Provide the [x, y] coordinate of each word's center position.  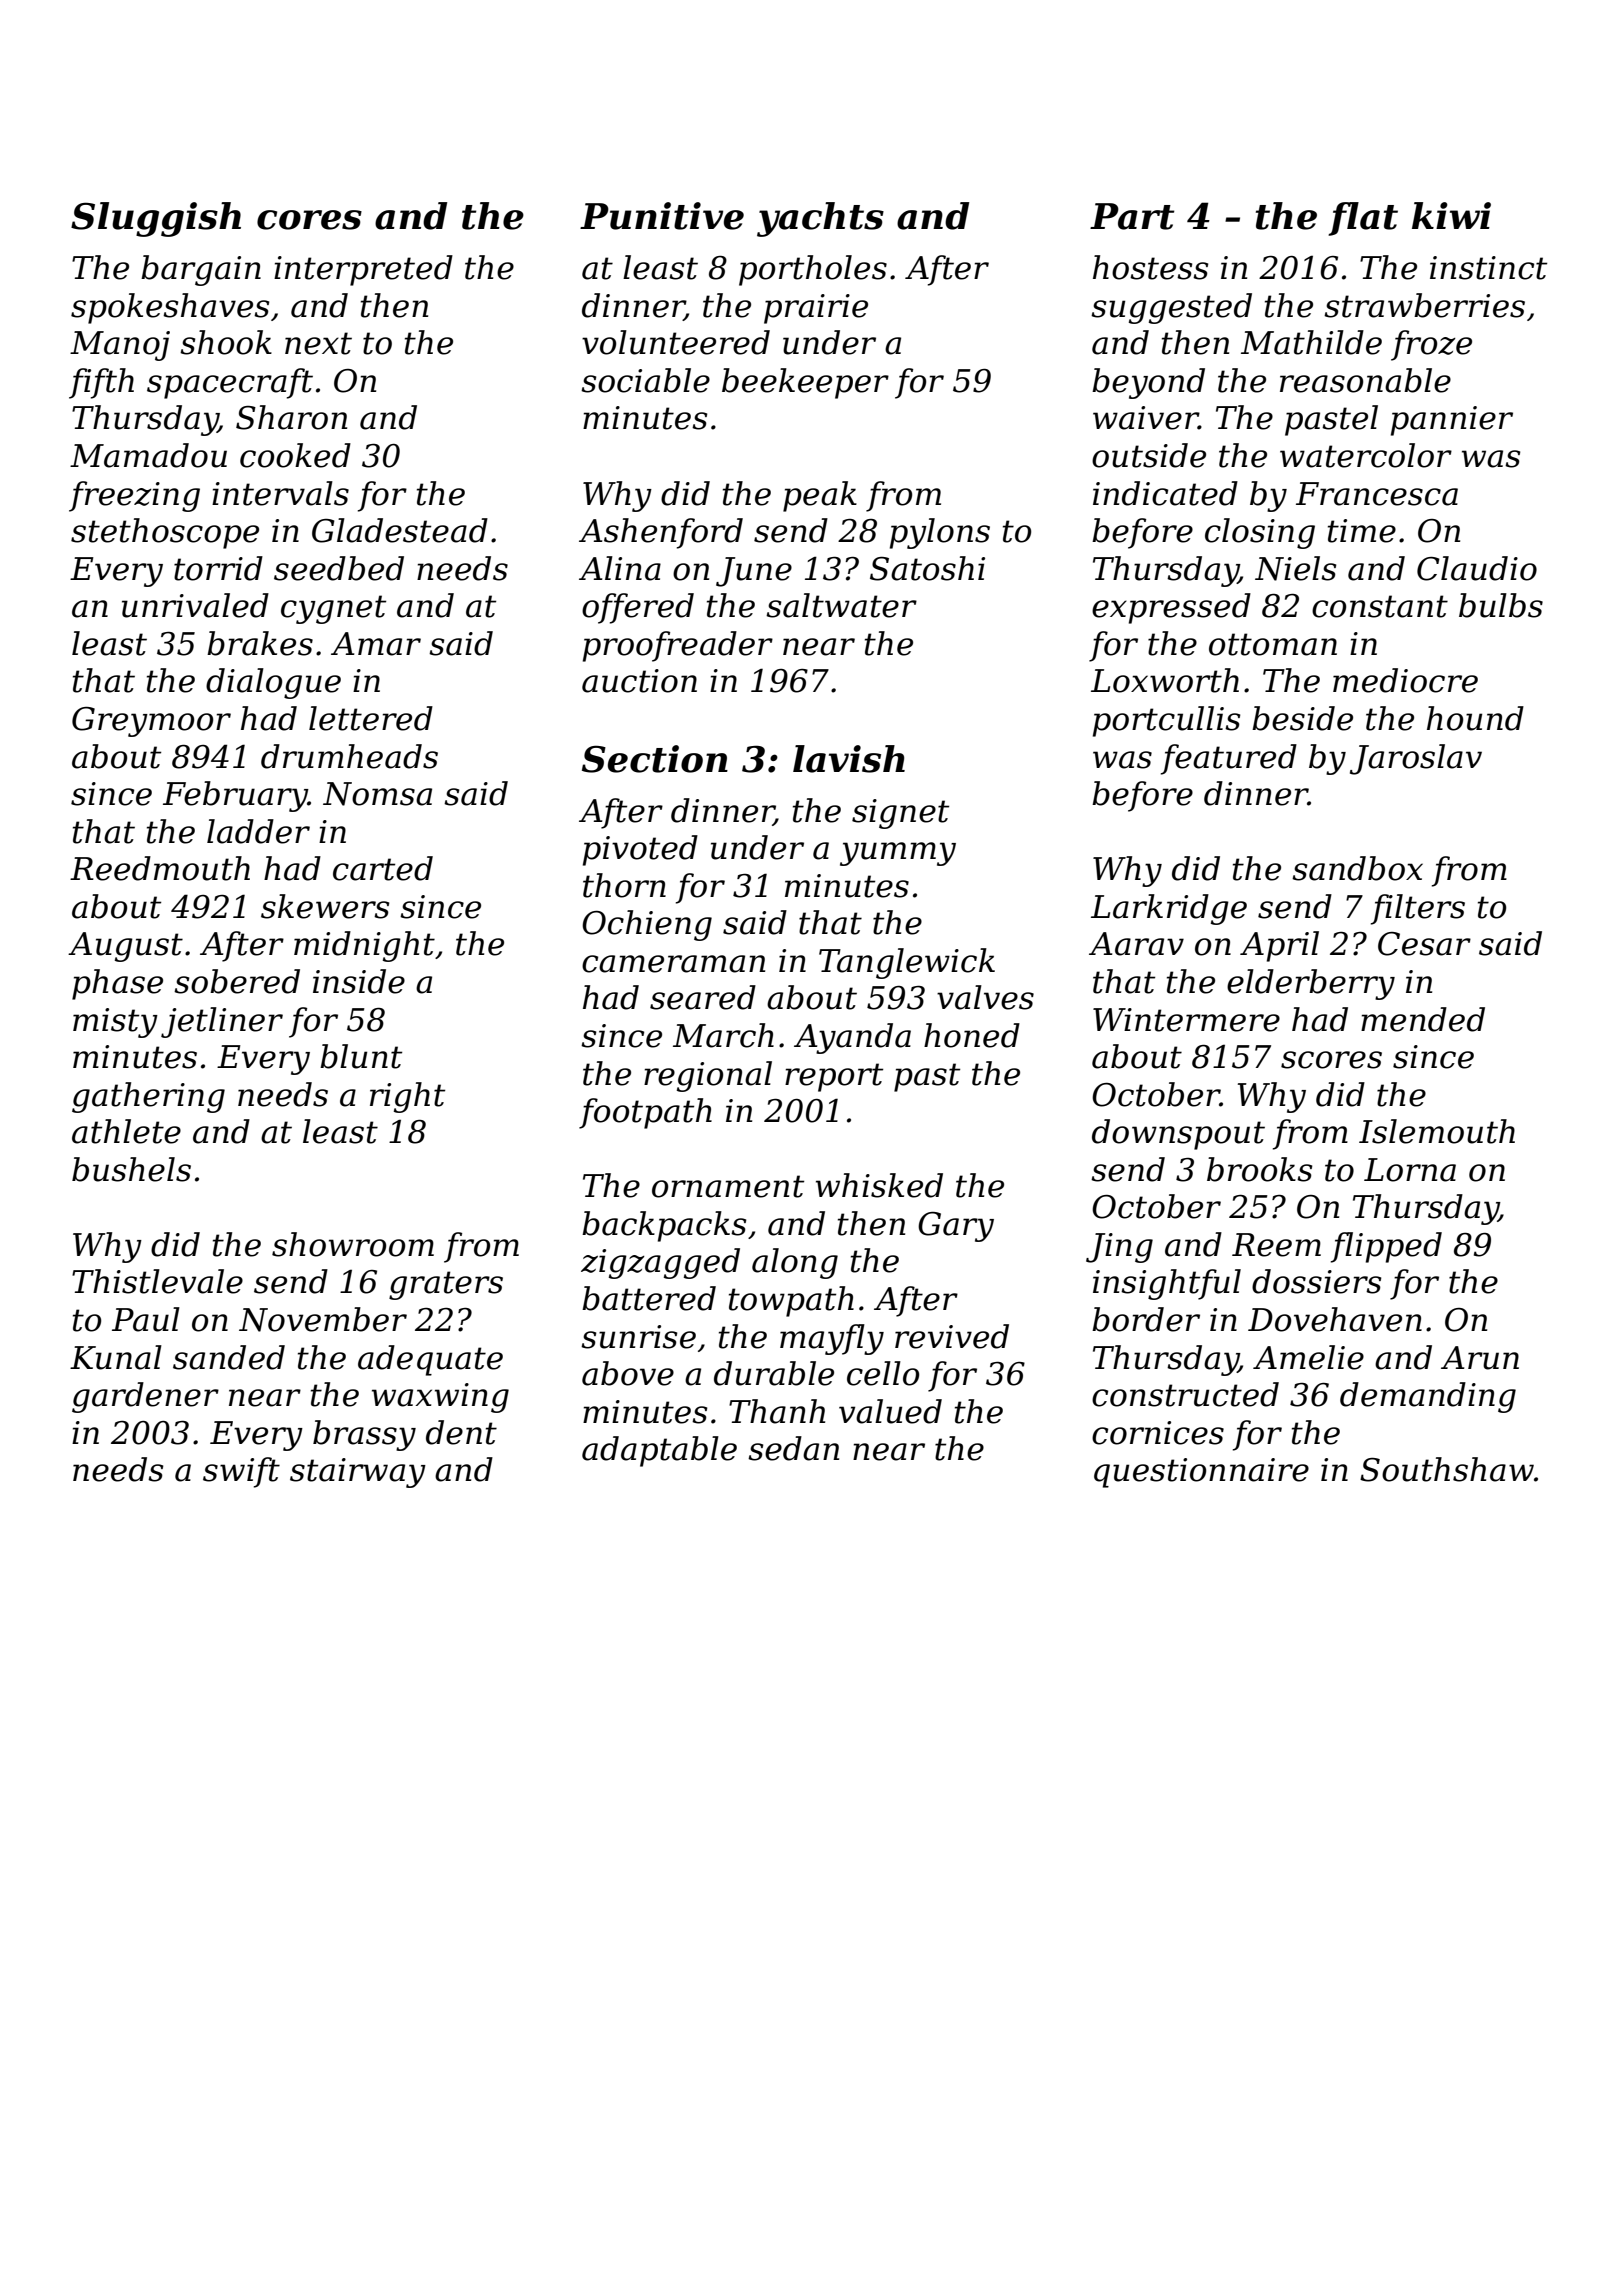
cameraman [673, 964]
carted [383, 868]
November [323, 1319]
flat [1363, 219]
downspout [1178, 1134]
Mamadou [148, 455]
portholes [813, 270]
